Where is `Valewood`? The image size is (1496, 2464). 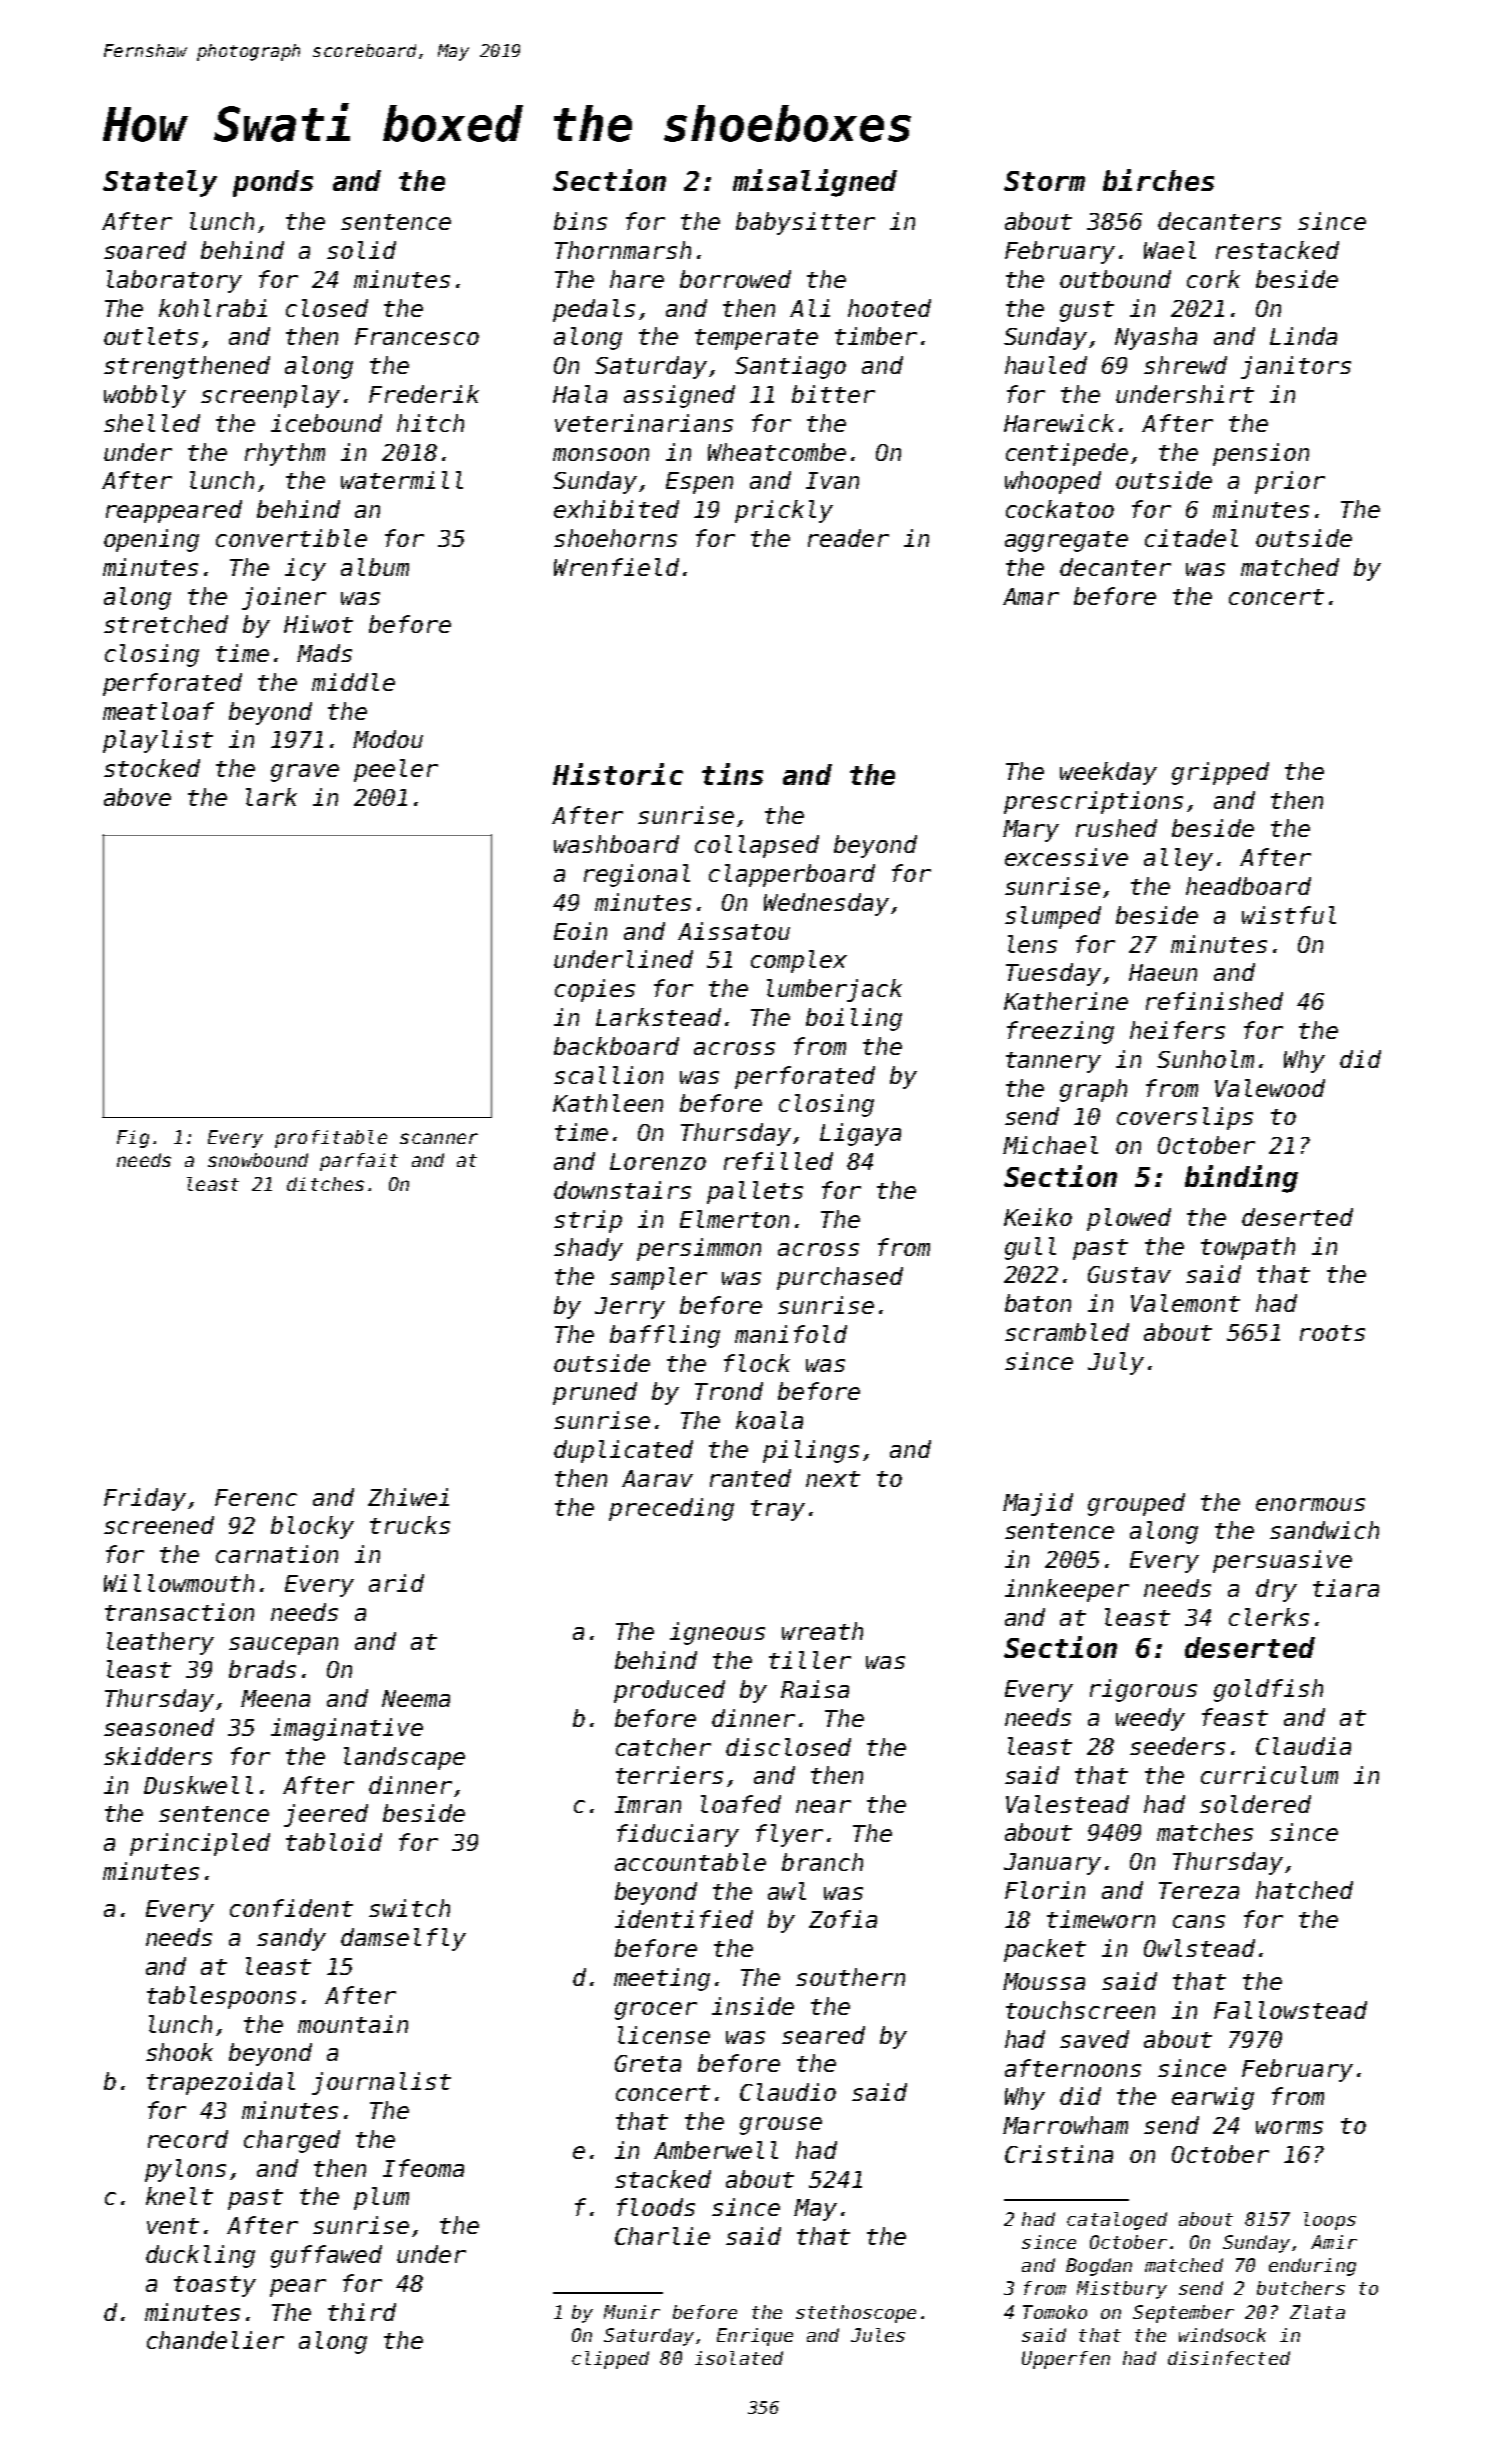
Valewood is located at coordinates (1270, 1088).
